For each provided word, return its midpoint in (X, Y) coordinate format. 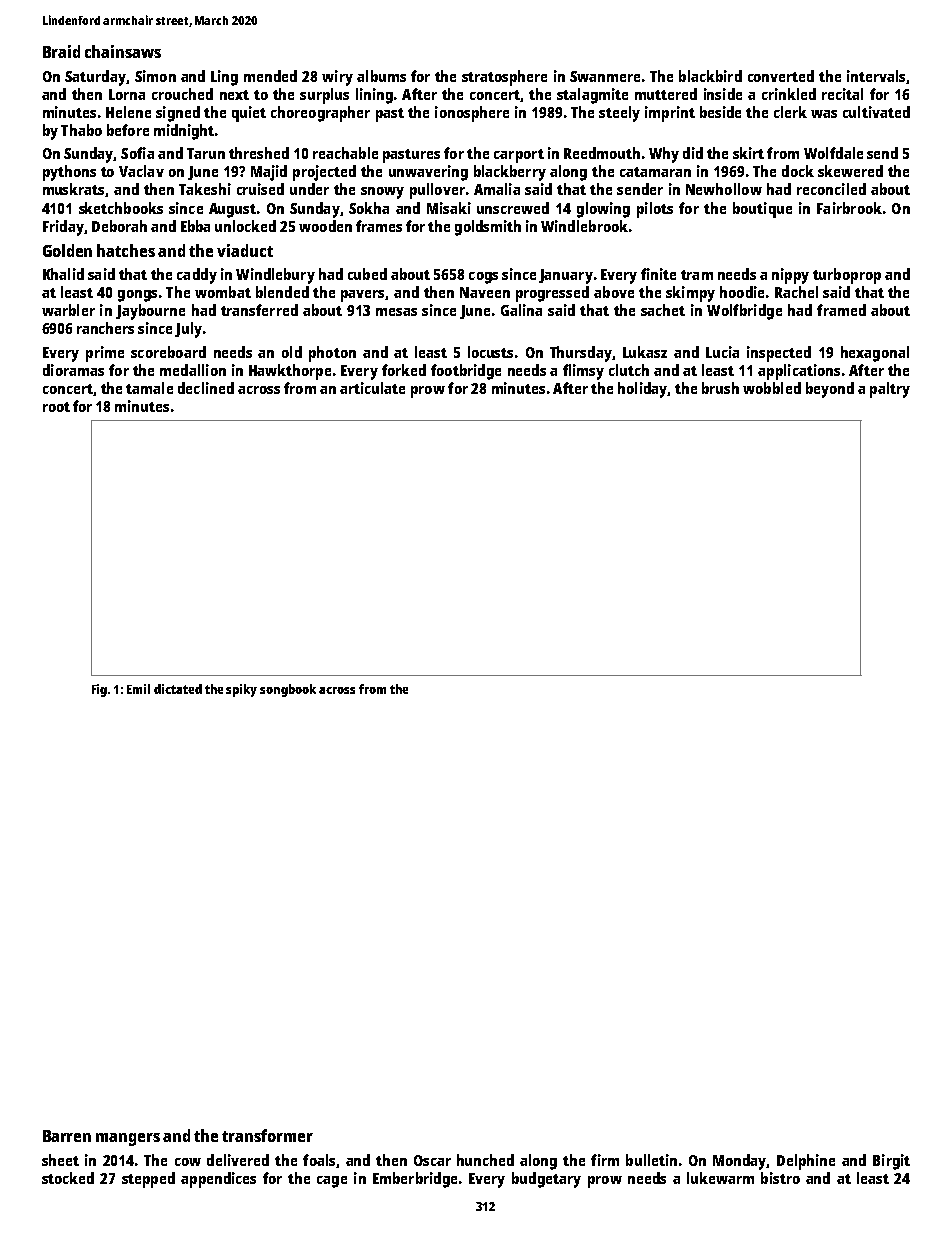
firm (605, 1160)
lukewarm (720, 1178)
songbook (288, 690)
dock (798, 171)
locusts (490, 352)
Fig (99, 690)
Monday (740, 1162)
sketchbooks (121, 208)
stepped (148, 1180)
